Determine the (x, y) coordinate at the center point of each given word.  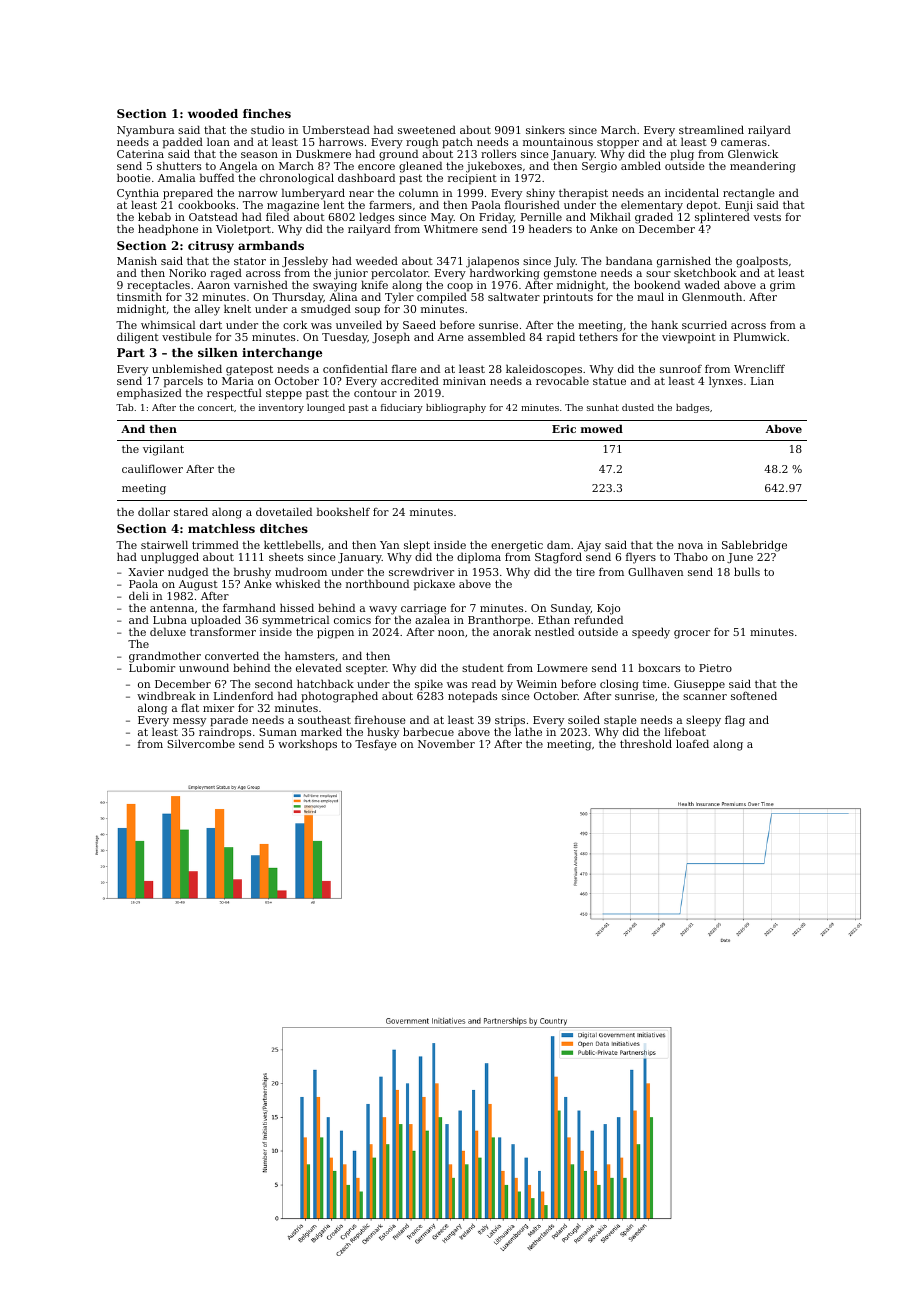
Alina (343, 297)
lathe (528, 731)
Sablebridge (754, 546)
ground (398, 155)
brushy (252, 573)
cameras (744, 143)
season (259, 155)
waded (702, 284)
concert (216, 407)
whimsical (168, 324)
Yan (390, 545)
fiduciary (402, 408)
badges (693, 408)
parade (229, 721)
